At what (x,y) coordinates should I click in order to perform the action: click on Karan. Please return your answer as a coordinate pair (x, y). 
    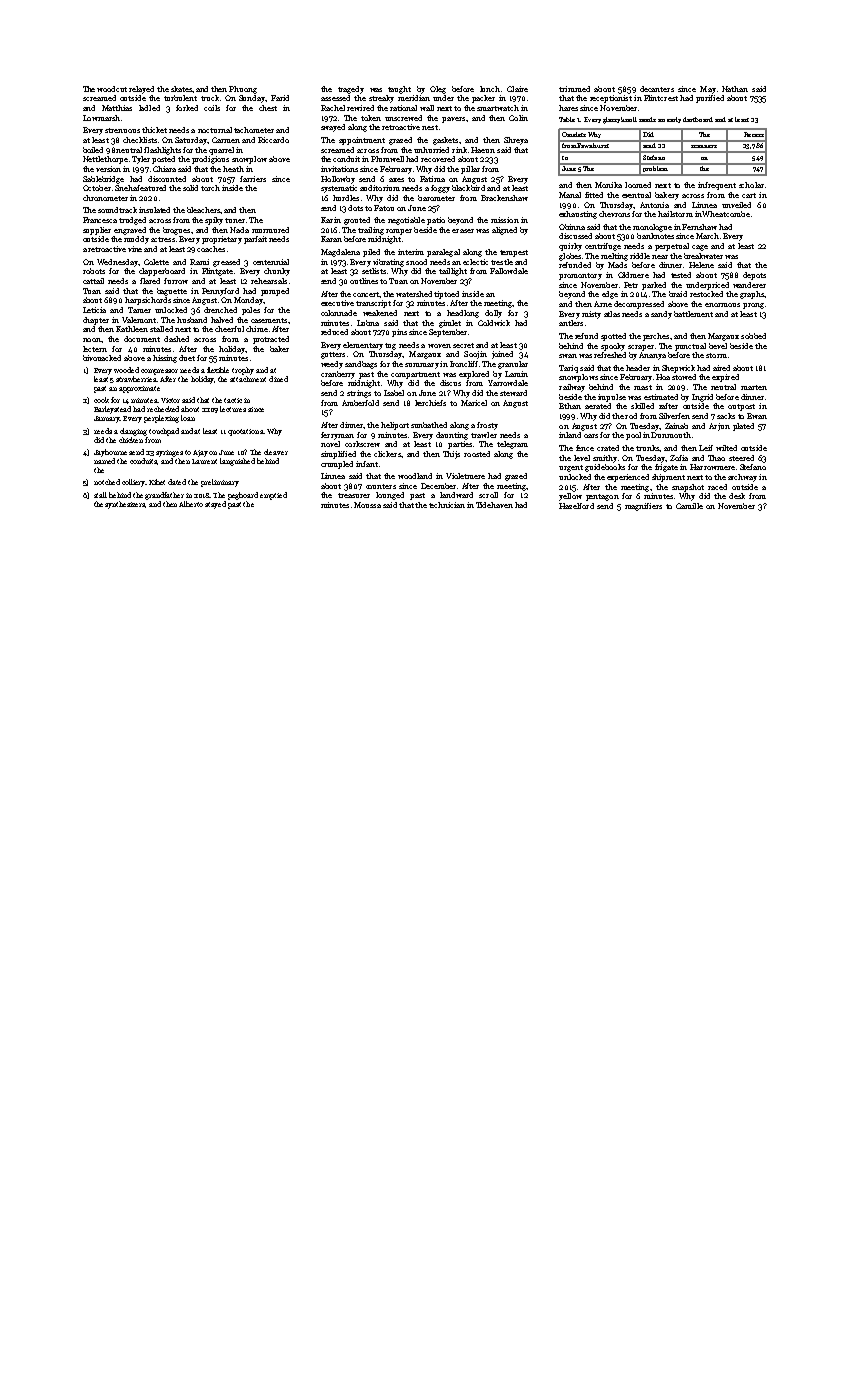
    Looking at the image, I should click on (331, 239).
